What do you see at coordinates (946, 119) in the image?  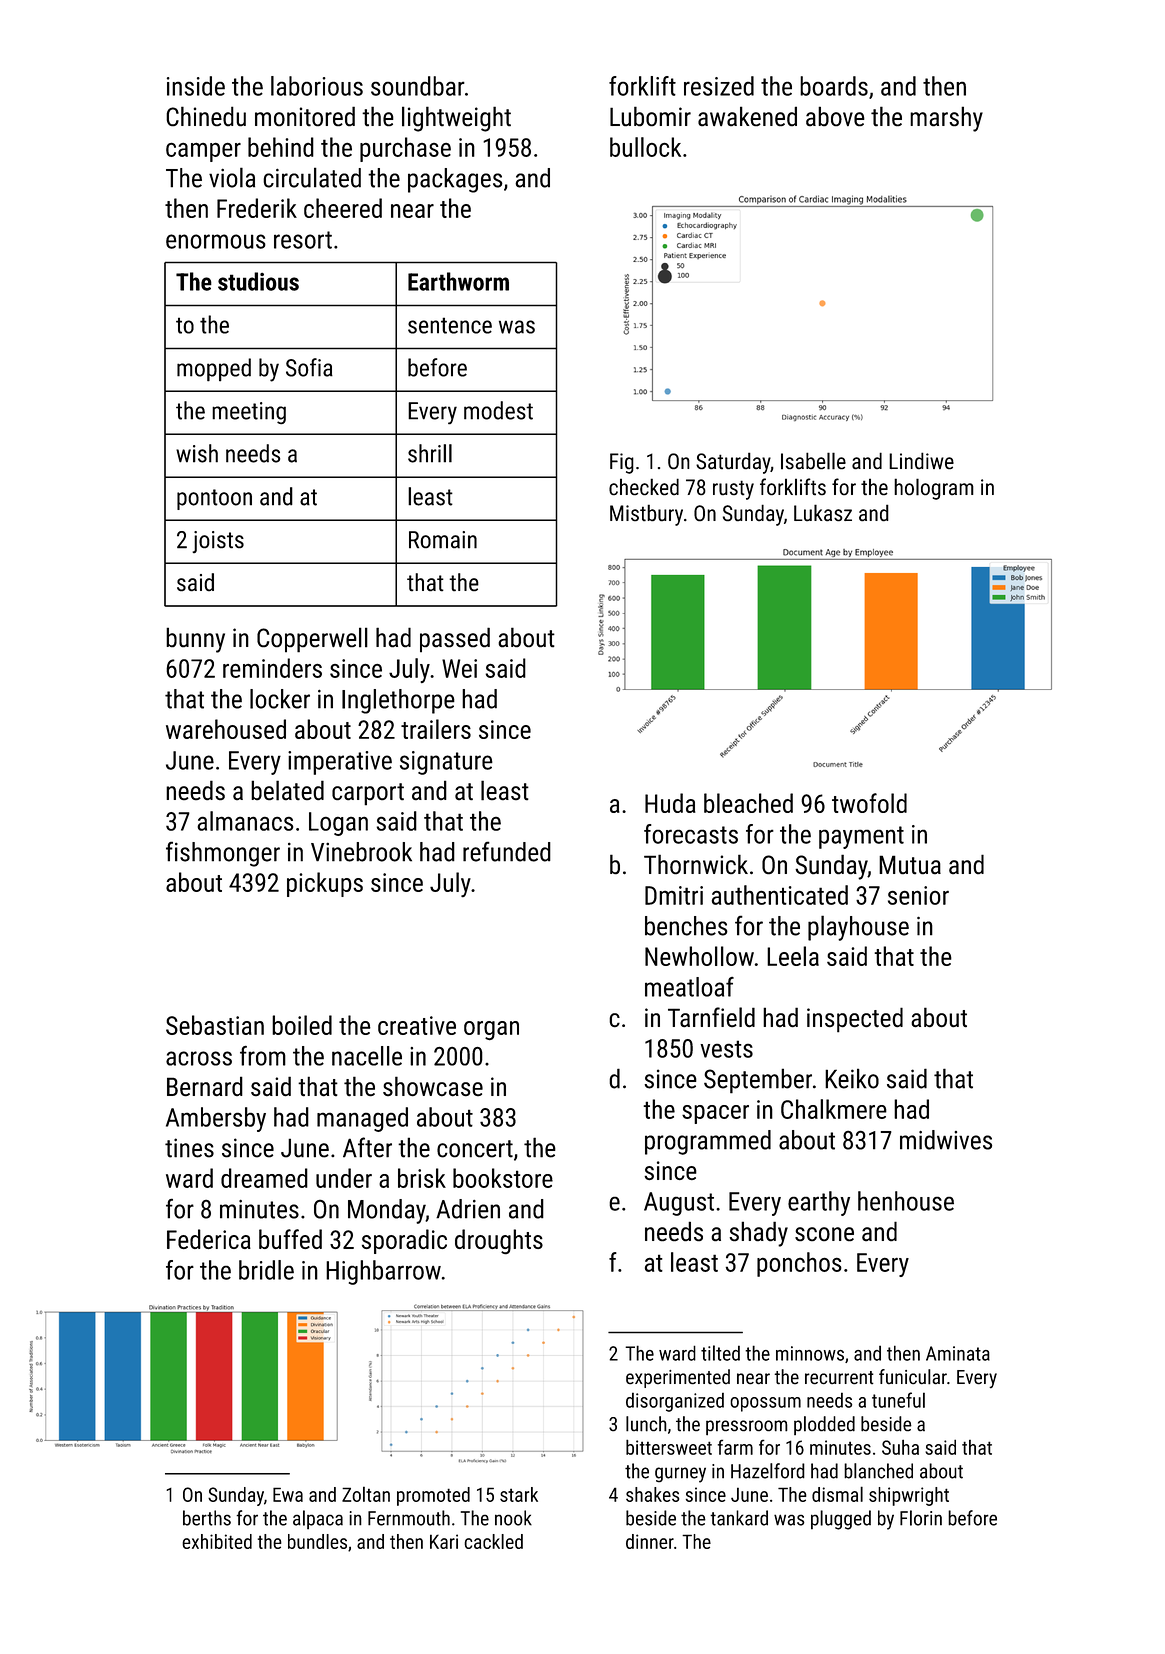 I see `marshy` at bounding box center [946, 119].
